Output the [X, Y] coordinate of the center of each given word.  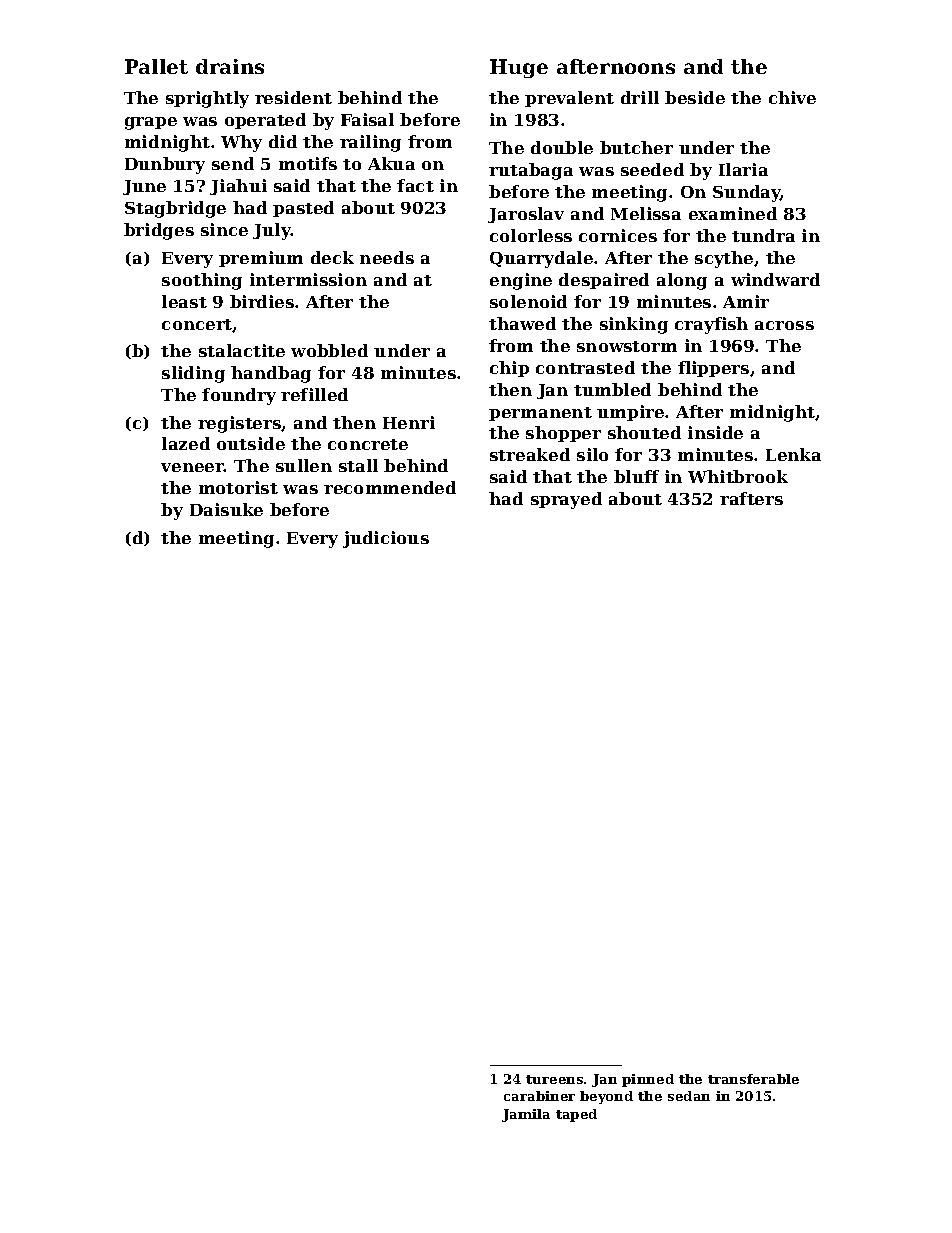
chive [792, 97]
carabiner [539, 1096]
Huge [519, 68]
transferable [753, 1079]
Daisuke [226, 509]
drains [230, 66]
